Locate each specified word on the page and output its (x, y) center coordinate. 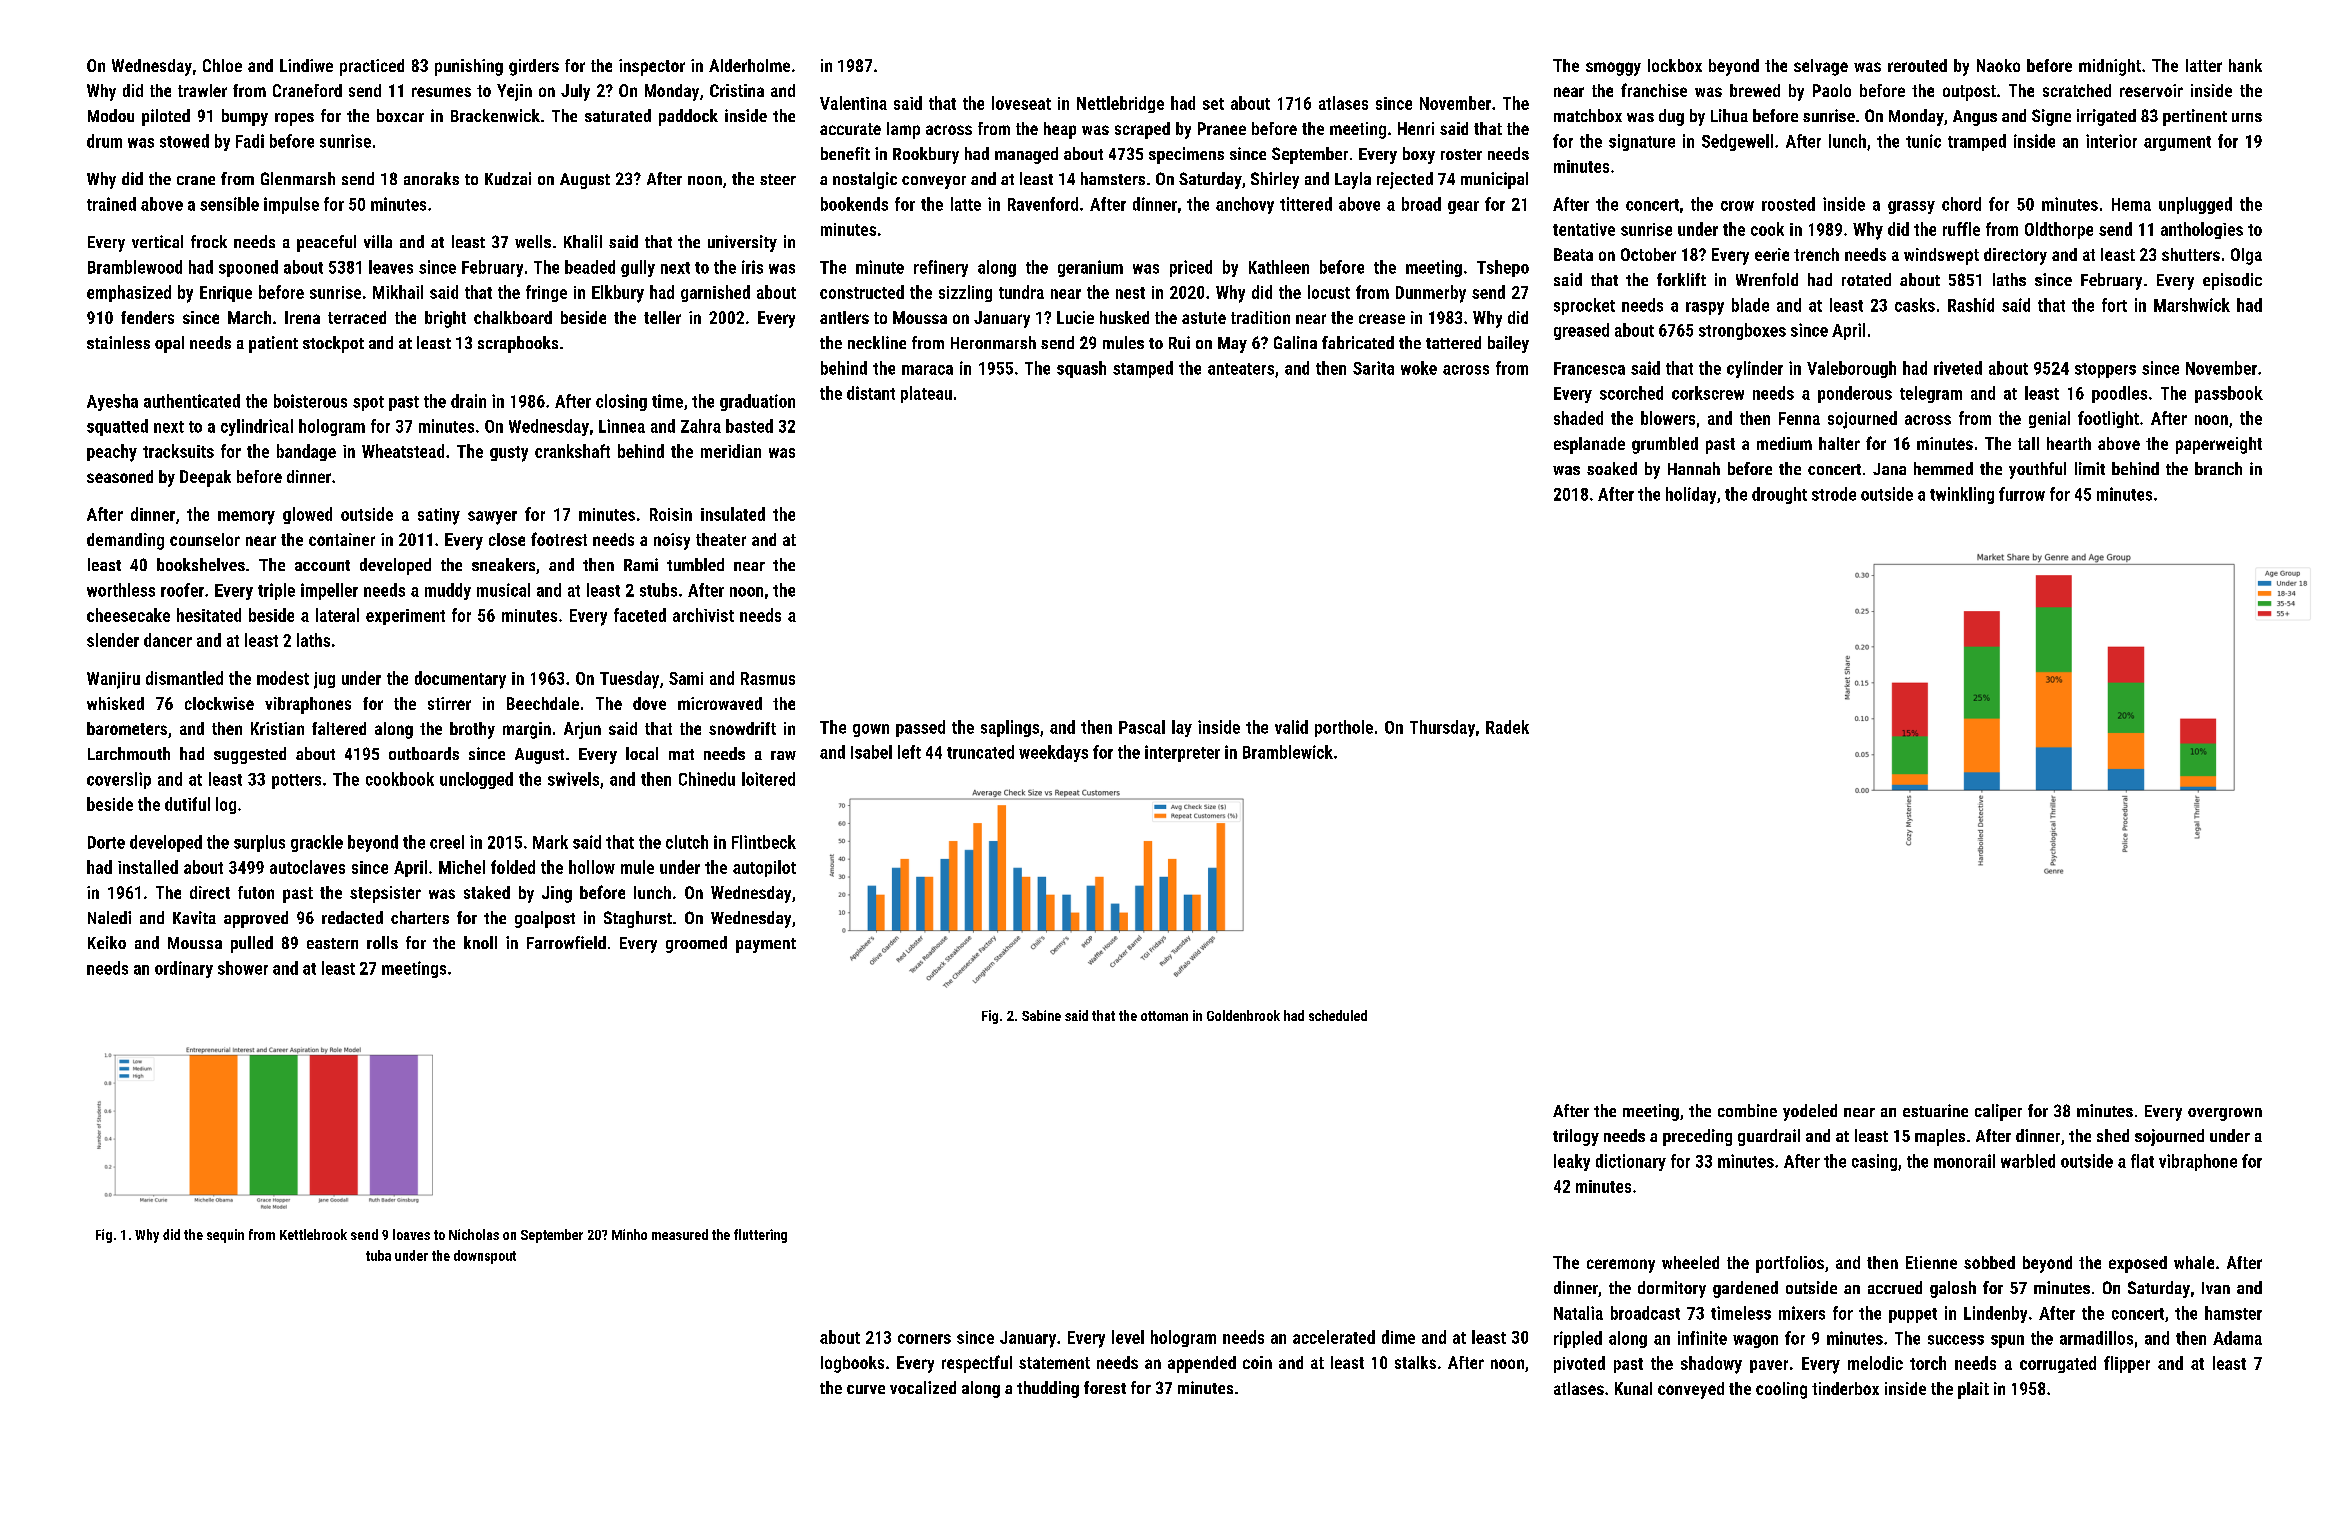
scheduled (1338, 1015)
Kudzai (508, 178)
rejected (1405, 180)
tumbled (695, 564)
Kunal (1633, 1388)
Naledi (109, 917)
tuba (378, 1255)
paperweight (2219, 445)
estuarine (1935, 1110)
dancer (168, 640)
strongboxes (1742, 331)
